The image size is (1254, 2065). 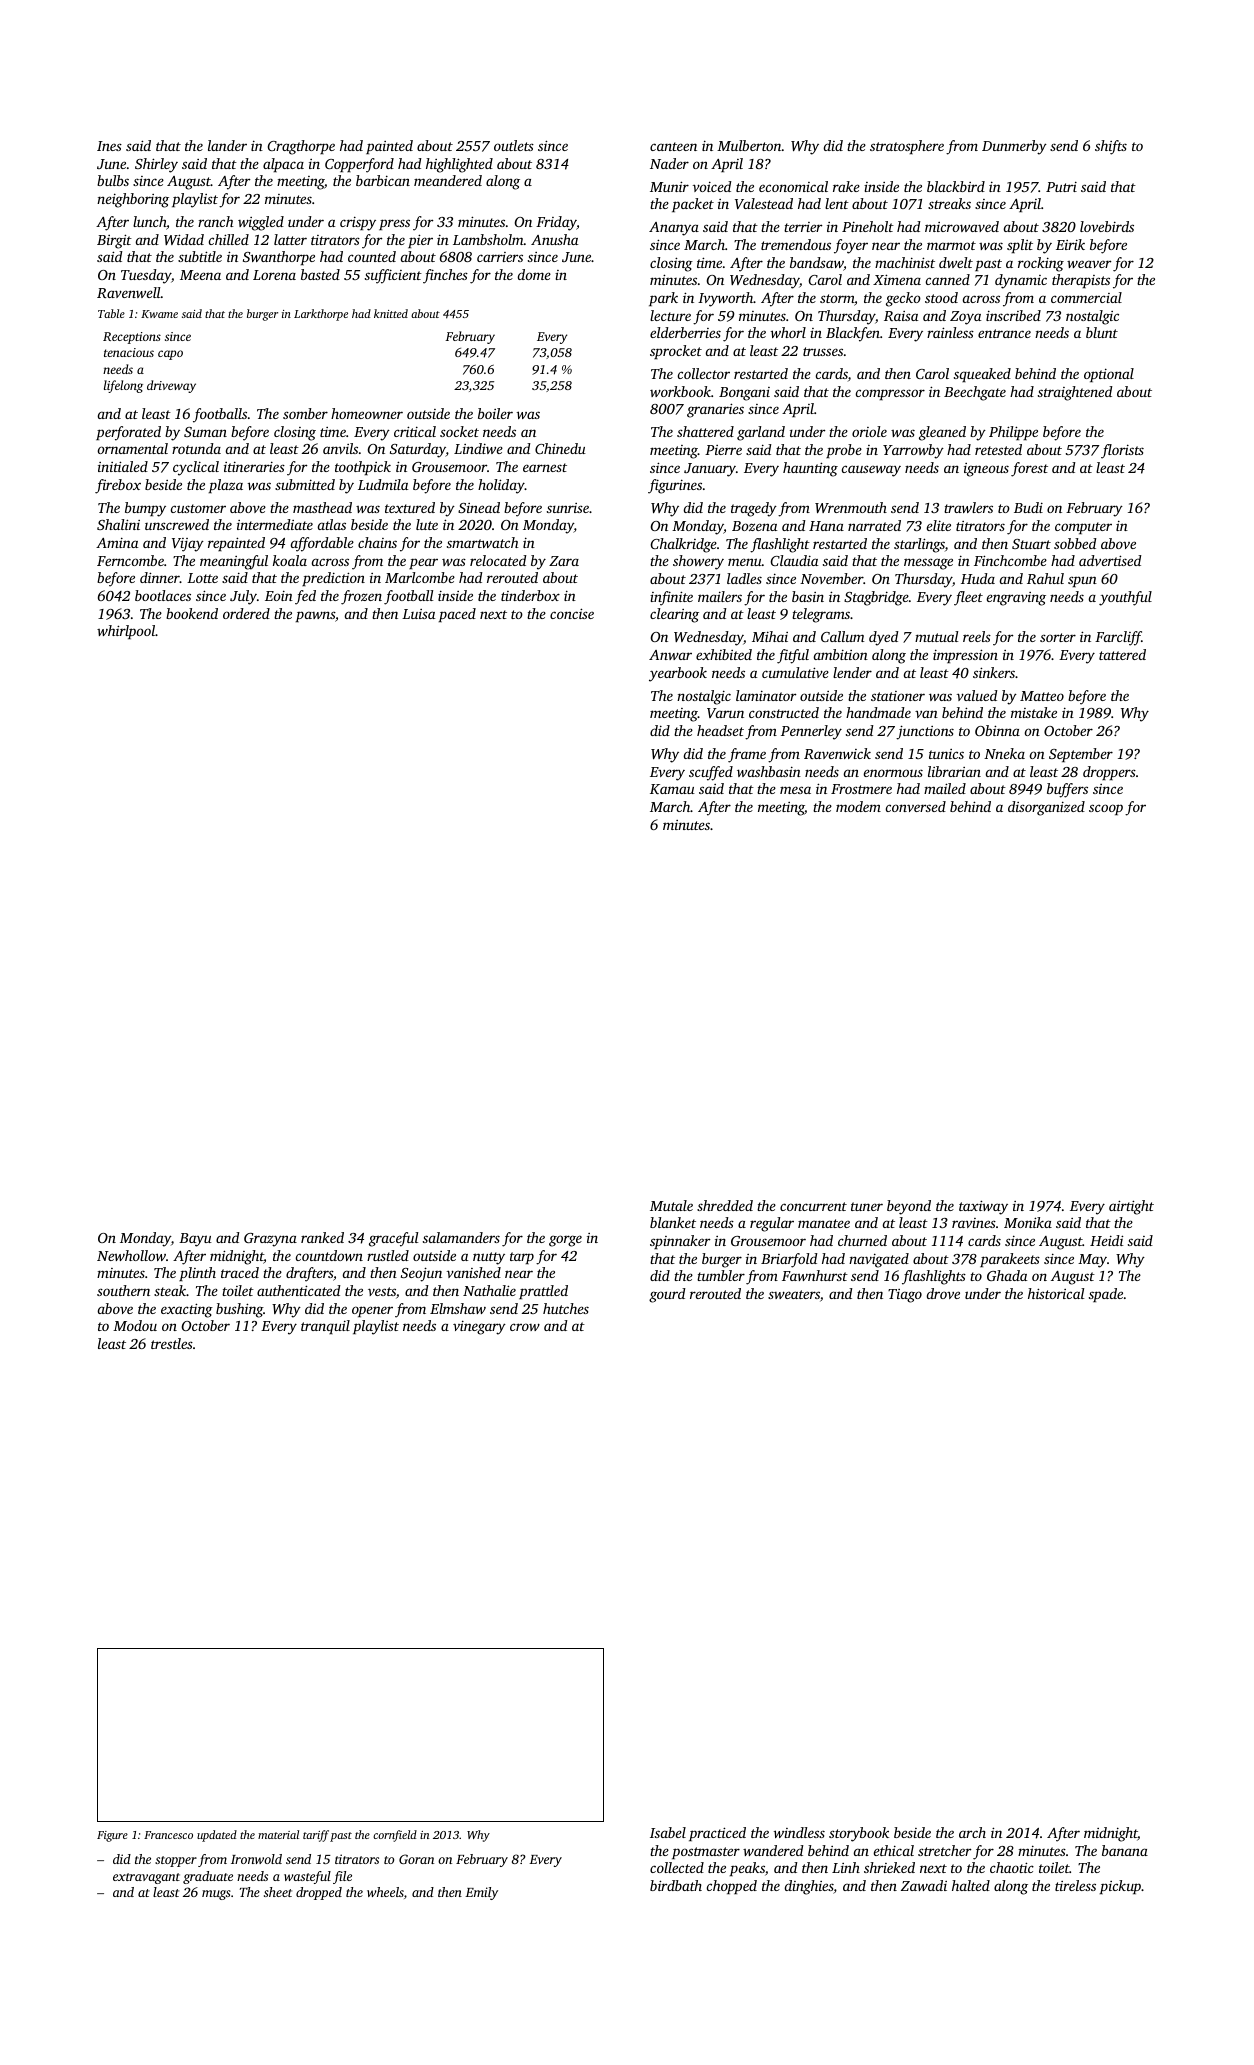 What do you see at coordinates (170, 355) in the screenshot?
I see `capo` at bounding box center [170, 355].
